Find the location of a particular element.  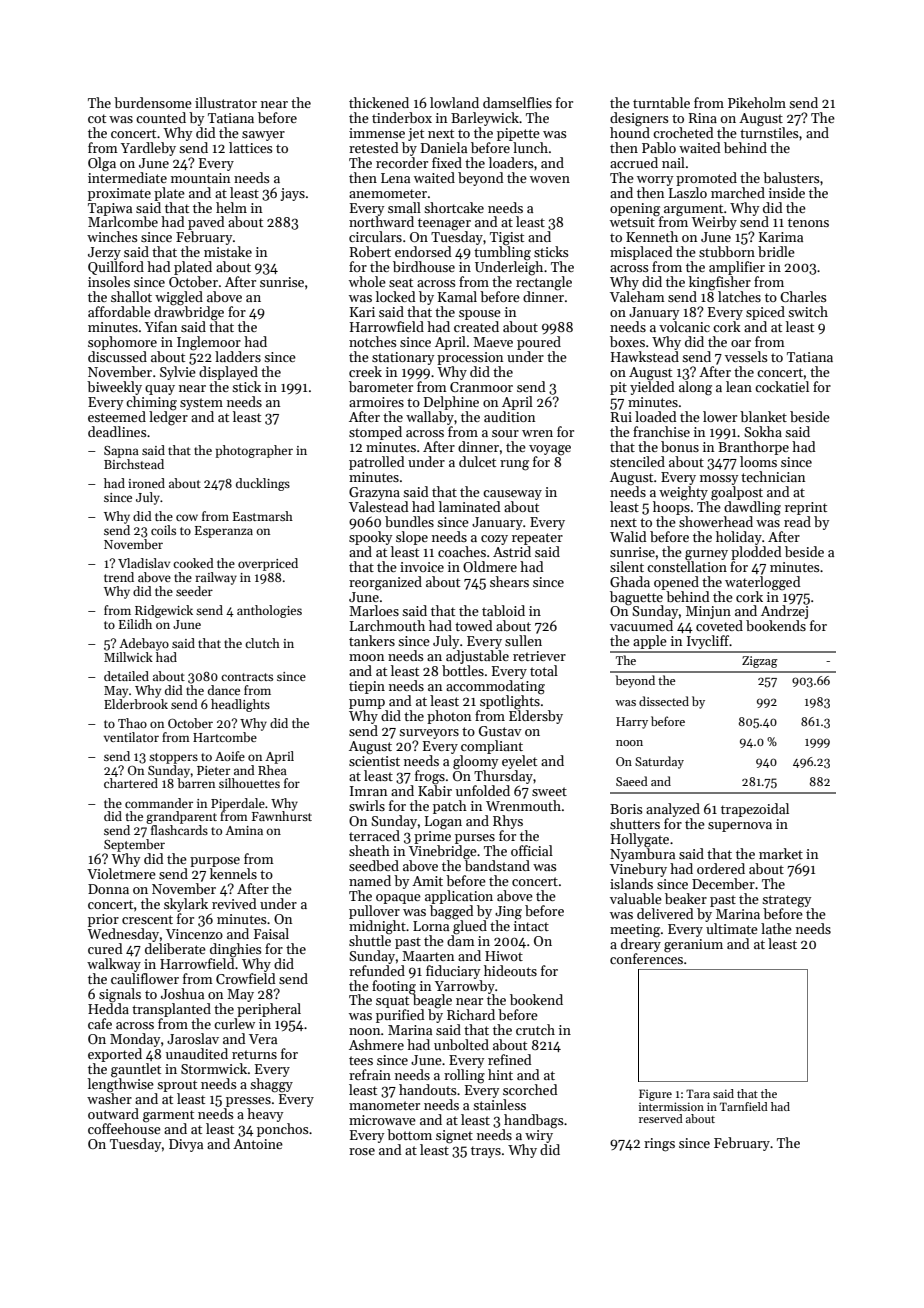

Divya is located at coordinates (186, 1145).
